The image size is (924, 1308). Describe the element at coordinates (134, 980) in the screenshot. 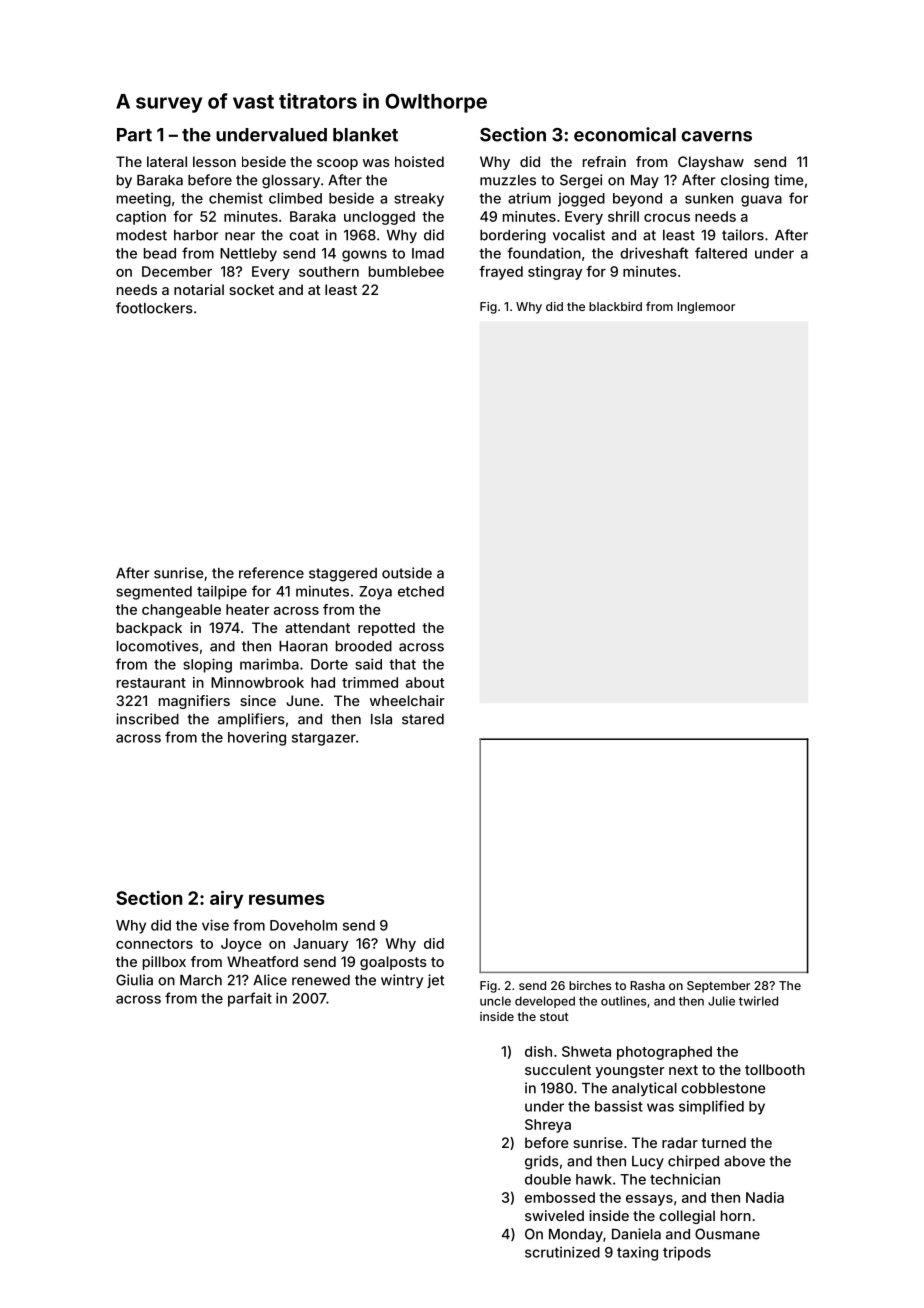

I see `Giulia` at that location.
